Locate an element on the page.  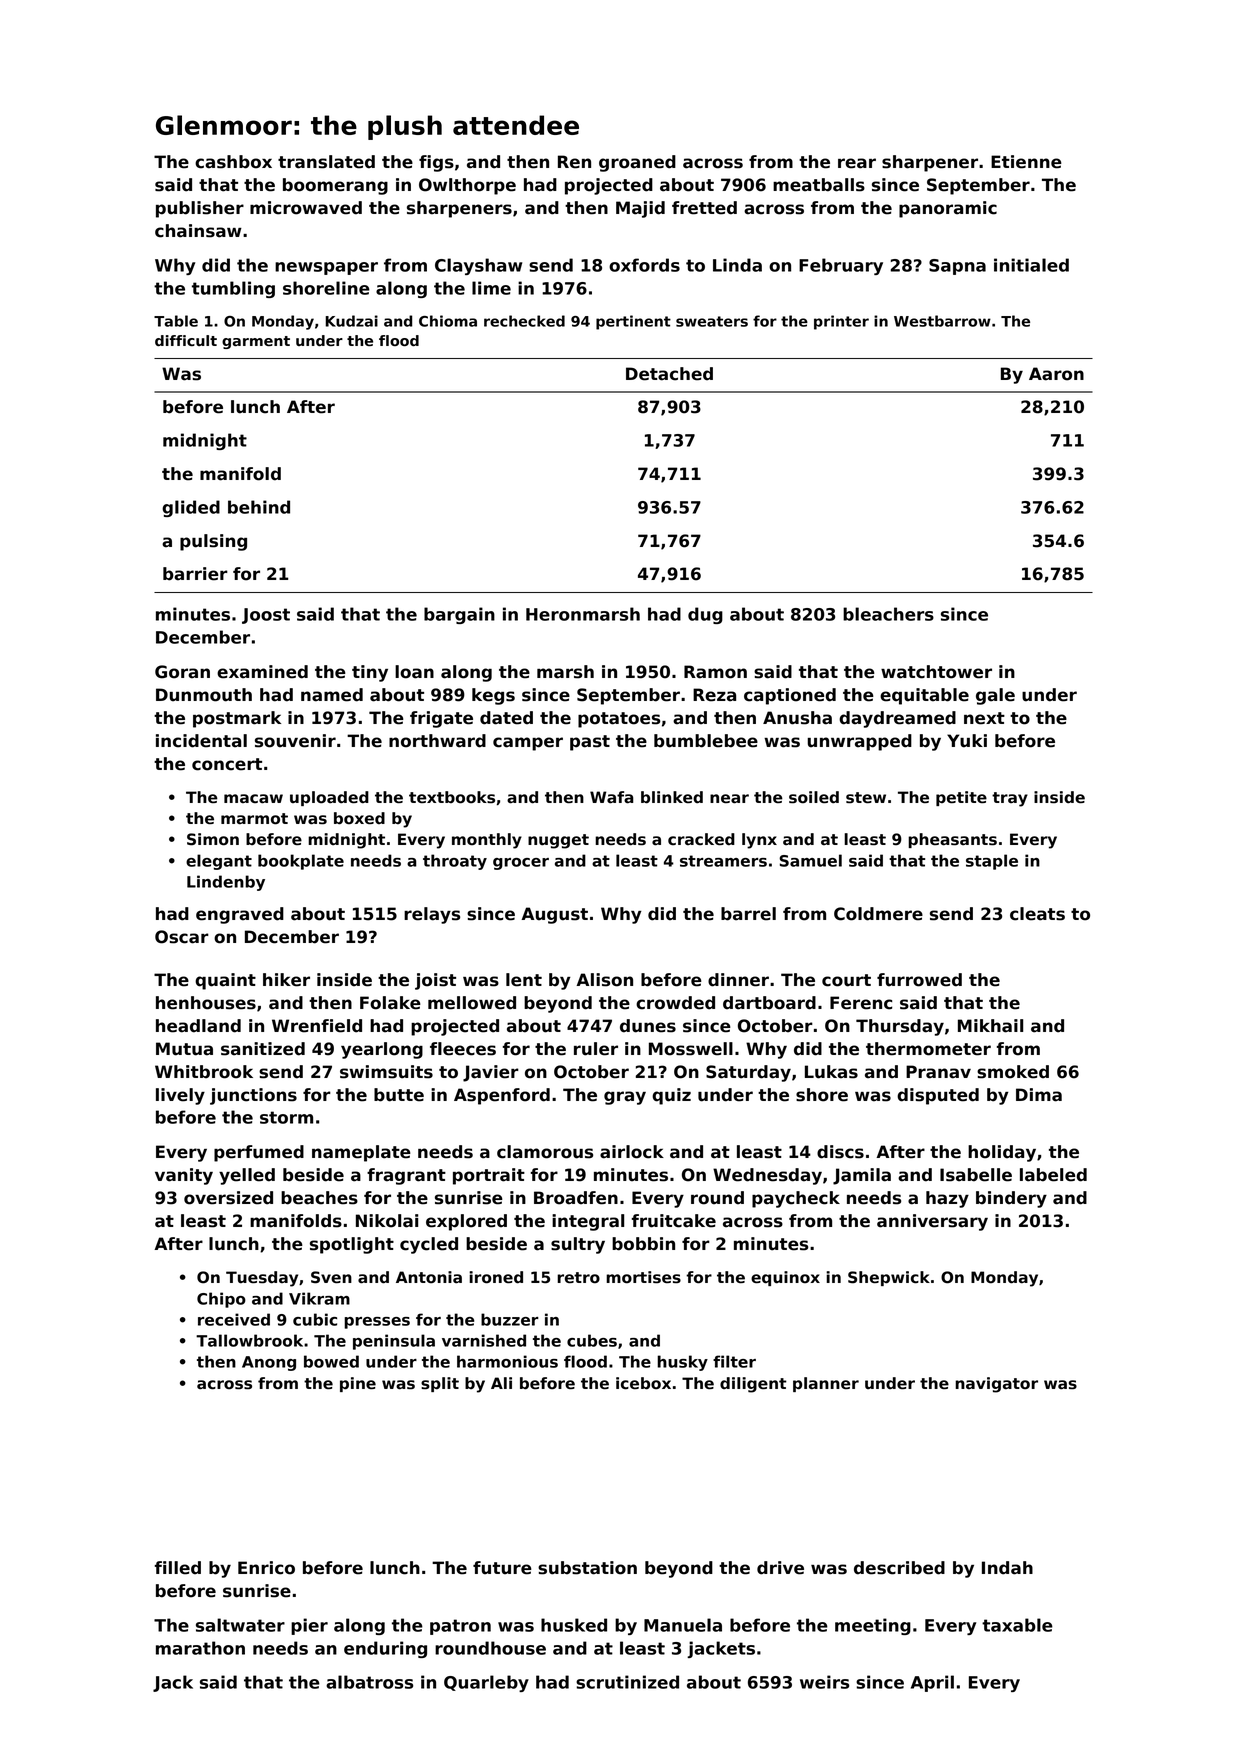
Kudzai is located at coordinates (351, 321).
